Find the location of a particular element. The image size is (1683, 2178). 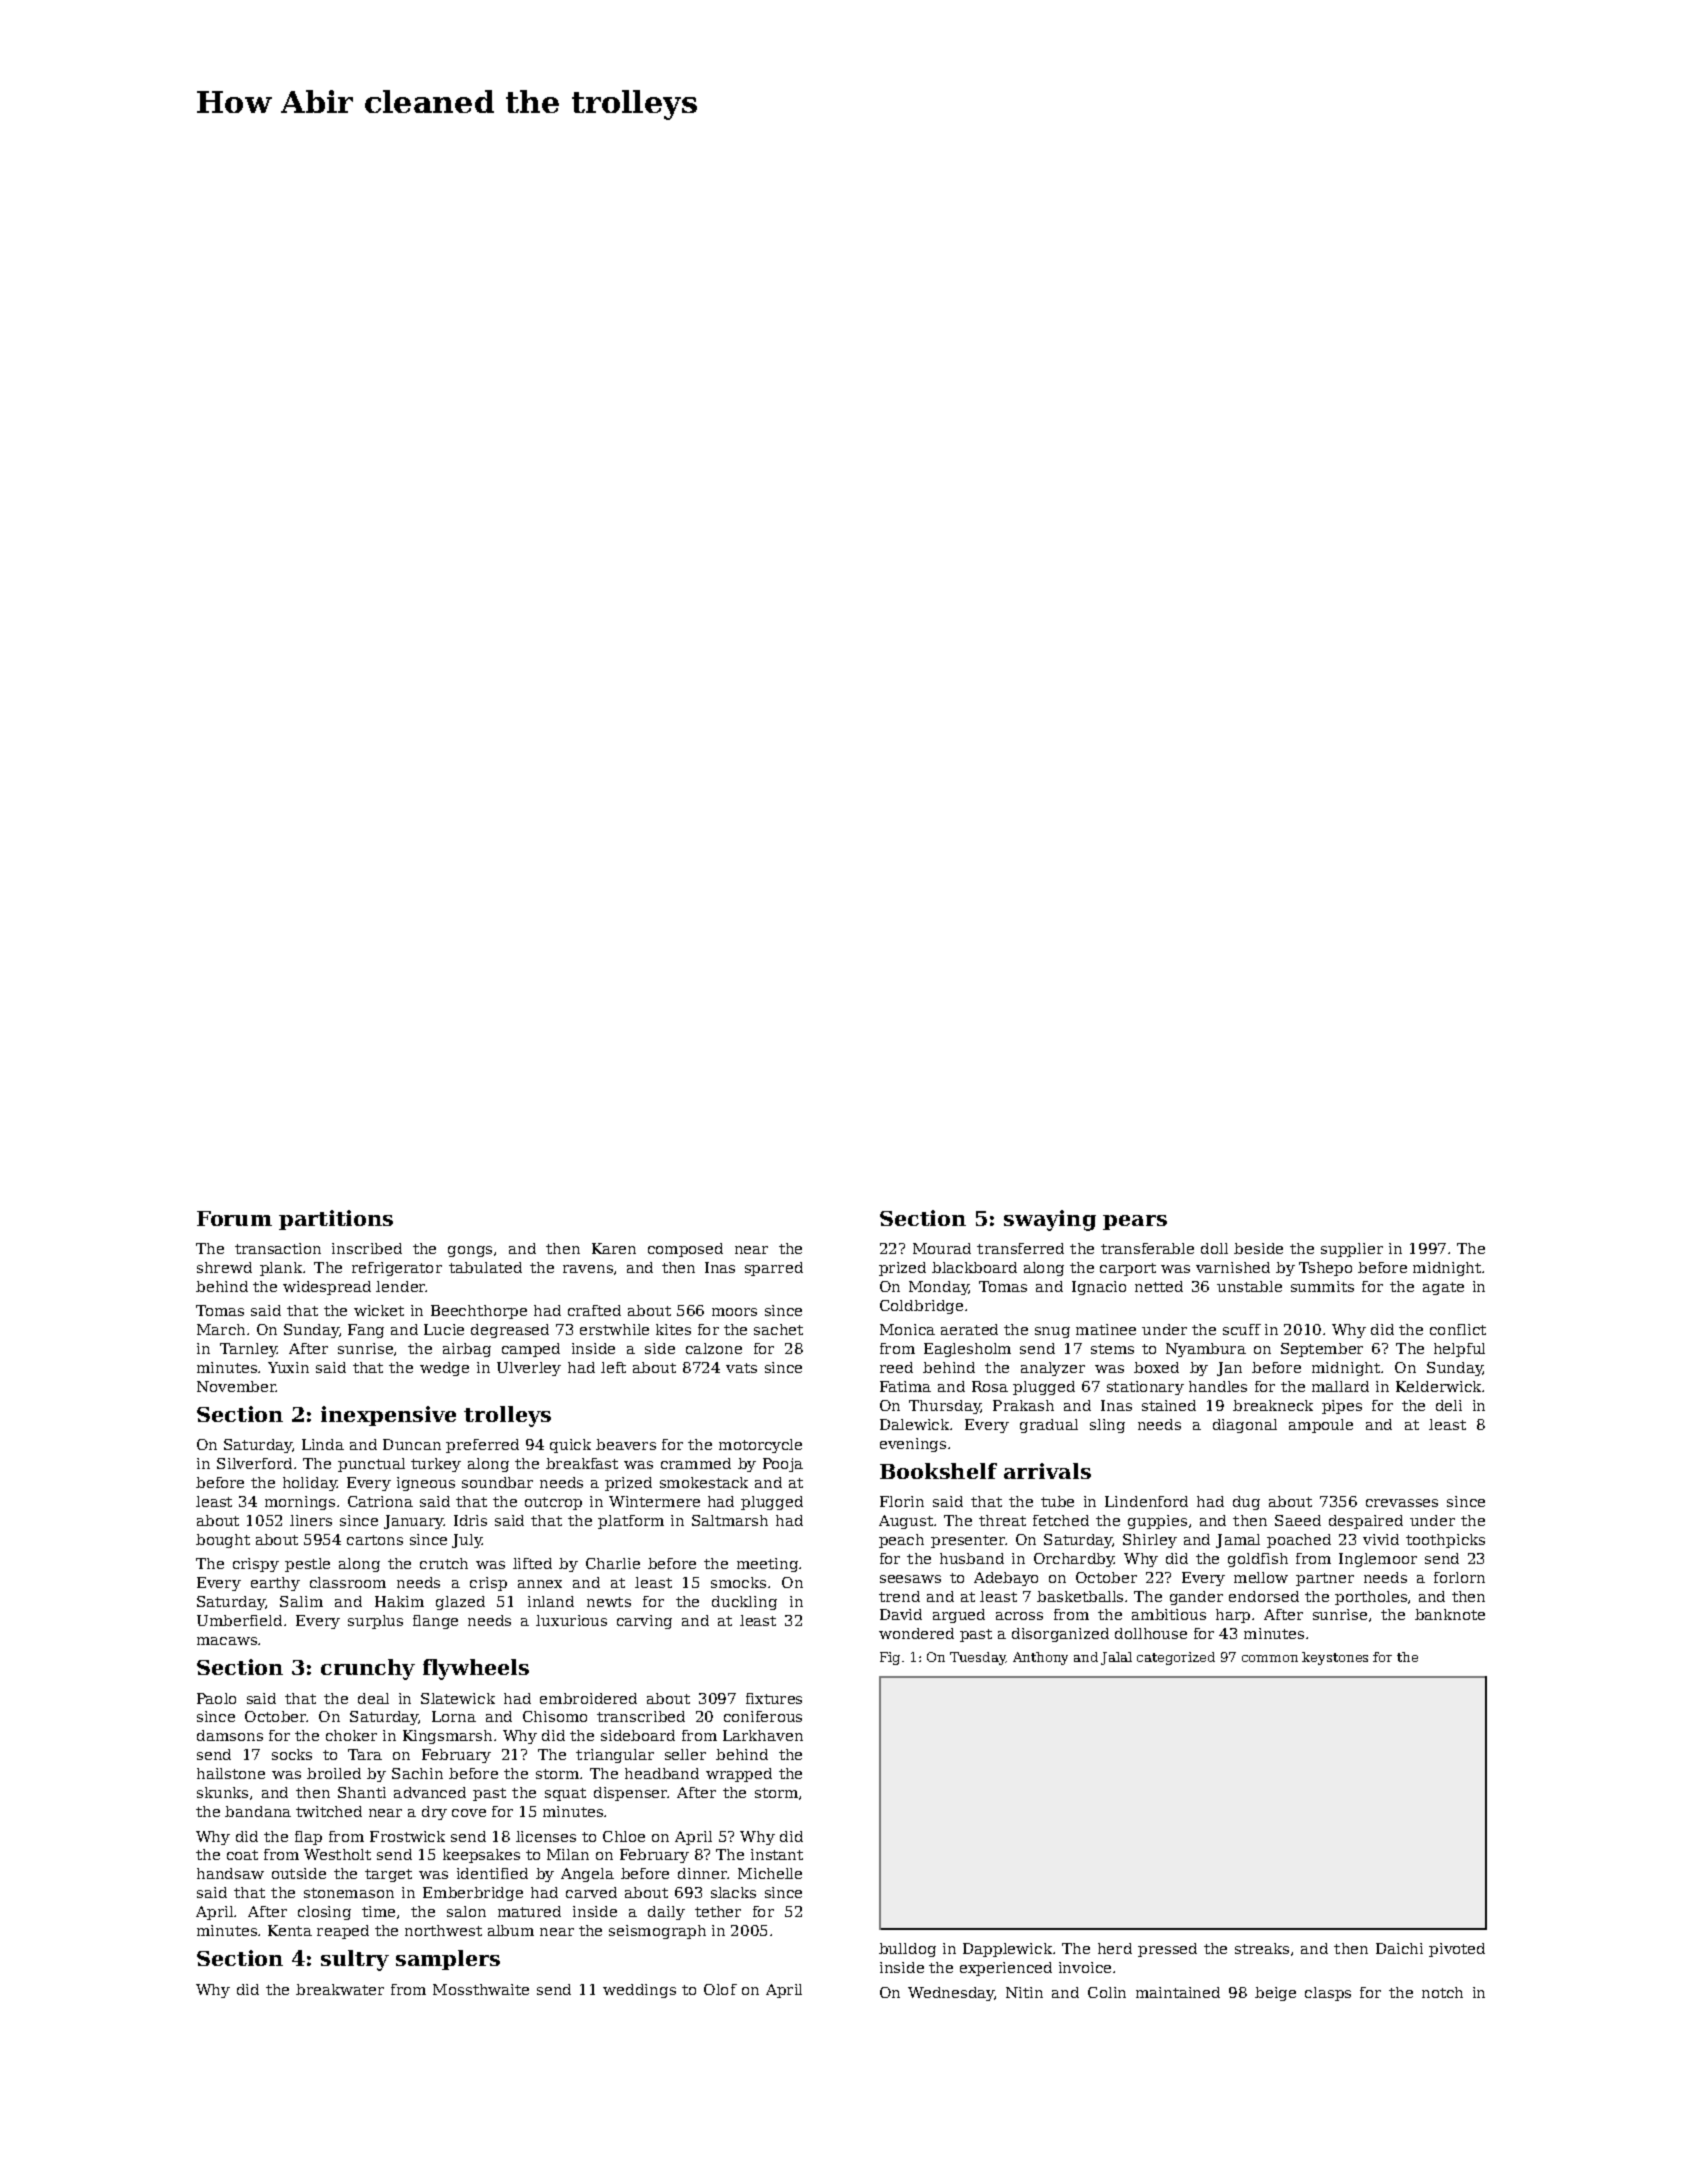

common is located at coordinates (1270, 1658).
